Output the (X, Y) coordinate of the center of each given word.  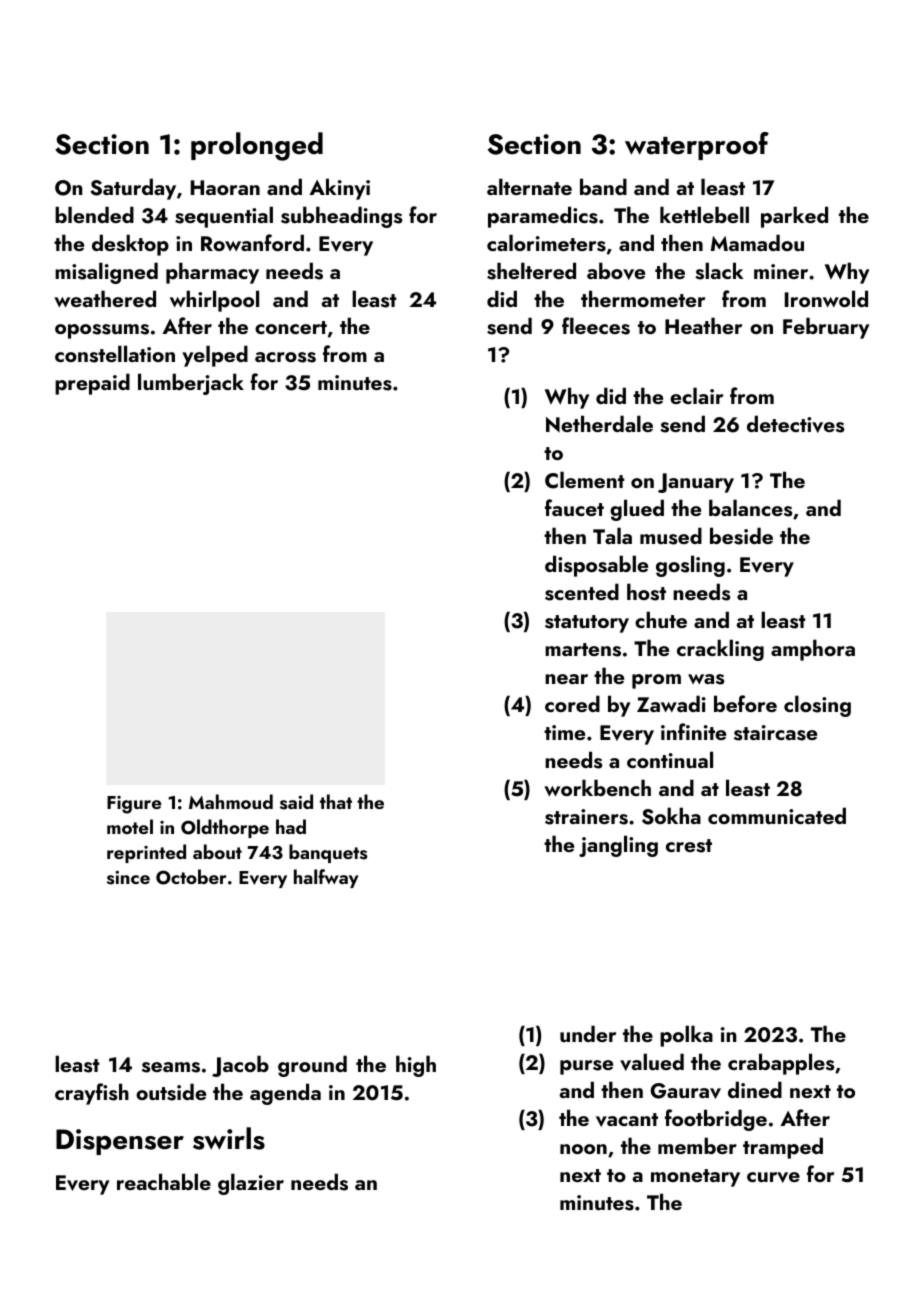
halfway (326, 878)
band (603, 186)
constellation (115, 354)
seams (171, 1067)
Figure (134, 805)
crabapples (781, 1064)
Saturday (133, 189)
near (566, 679)
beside (741, 536)
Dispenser (120, 1142)
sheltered (531, 271)
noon (583, 1149)
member (697, 1145)
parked (794, 217)
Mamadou (757, 242)
